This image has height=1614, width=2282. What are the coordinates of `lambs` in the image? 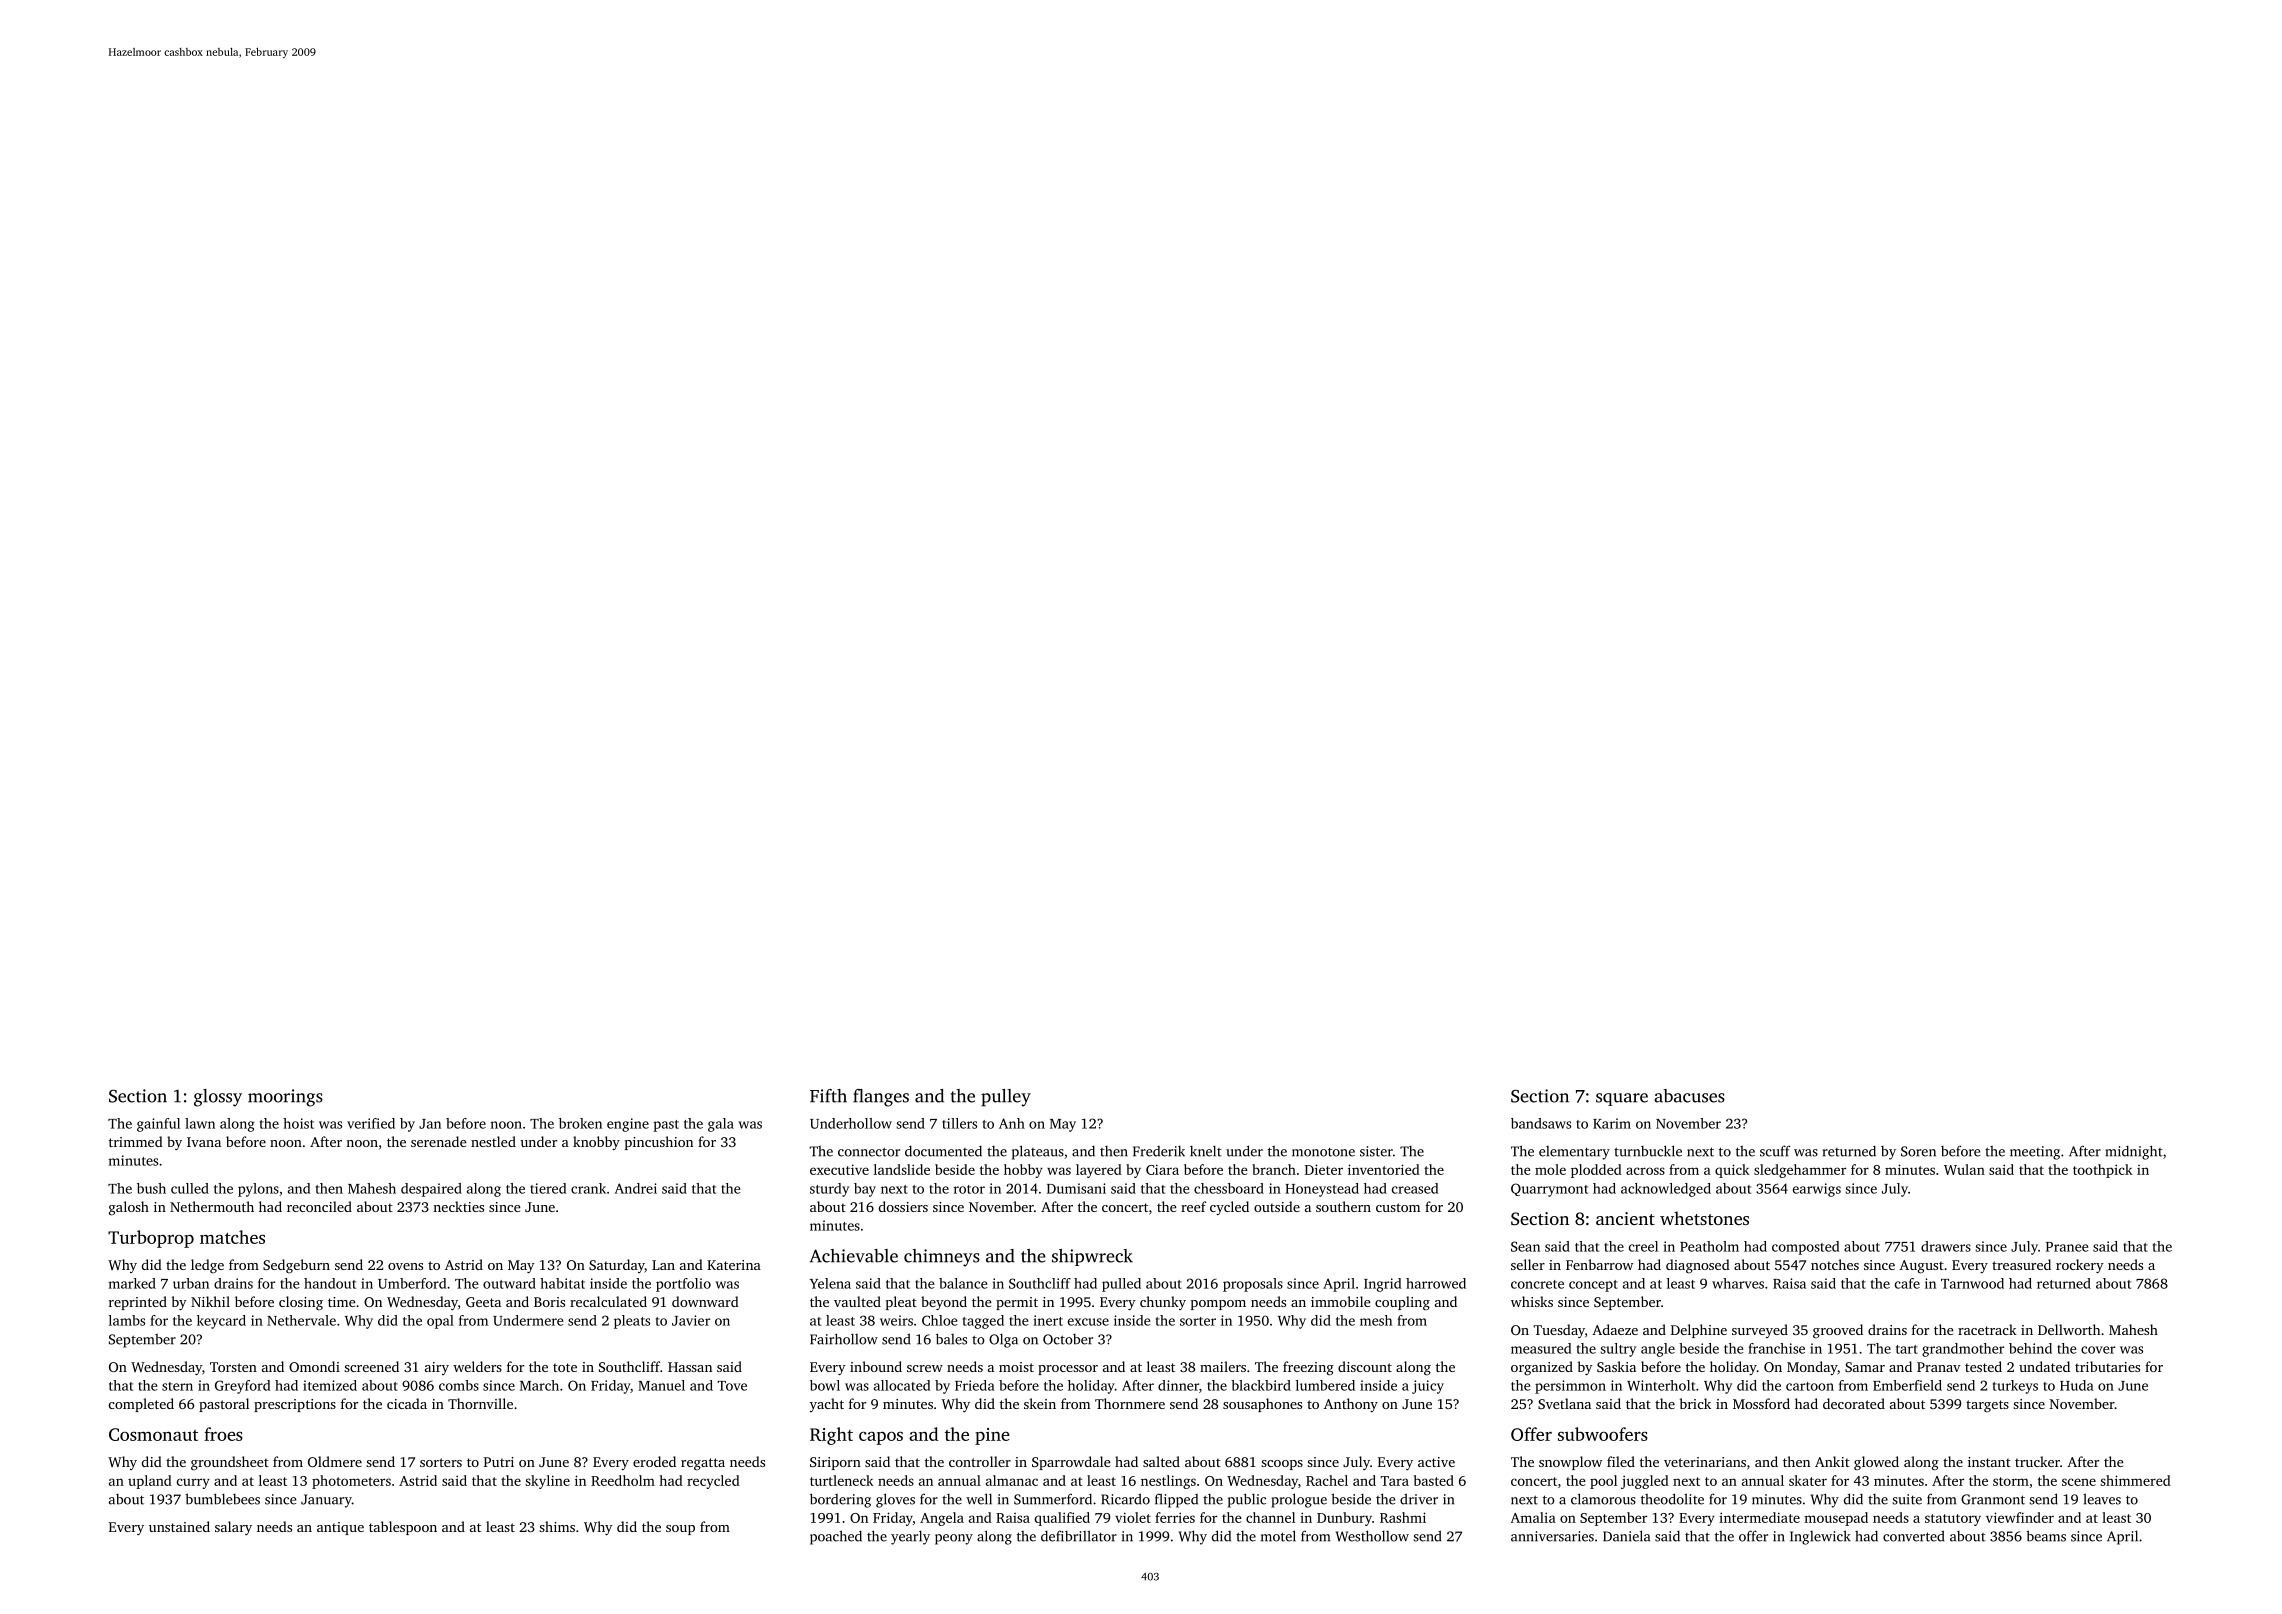 It's located at (127, 1320).
